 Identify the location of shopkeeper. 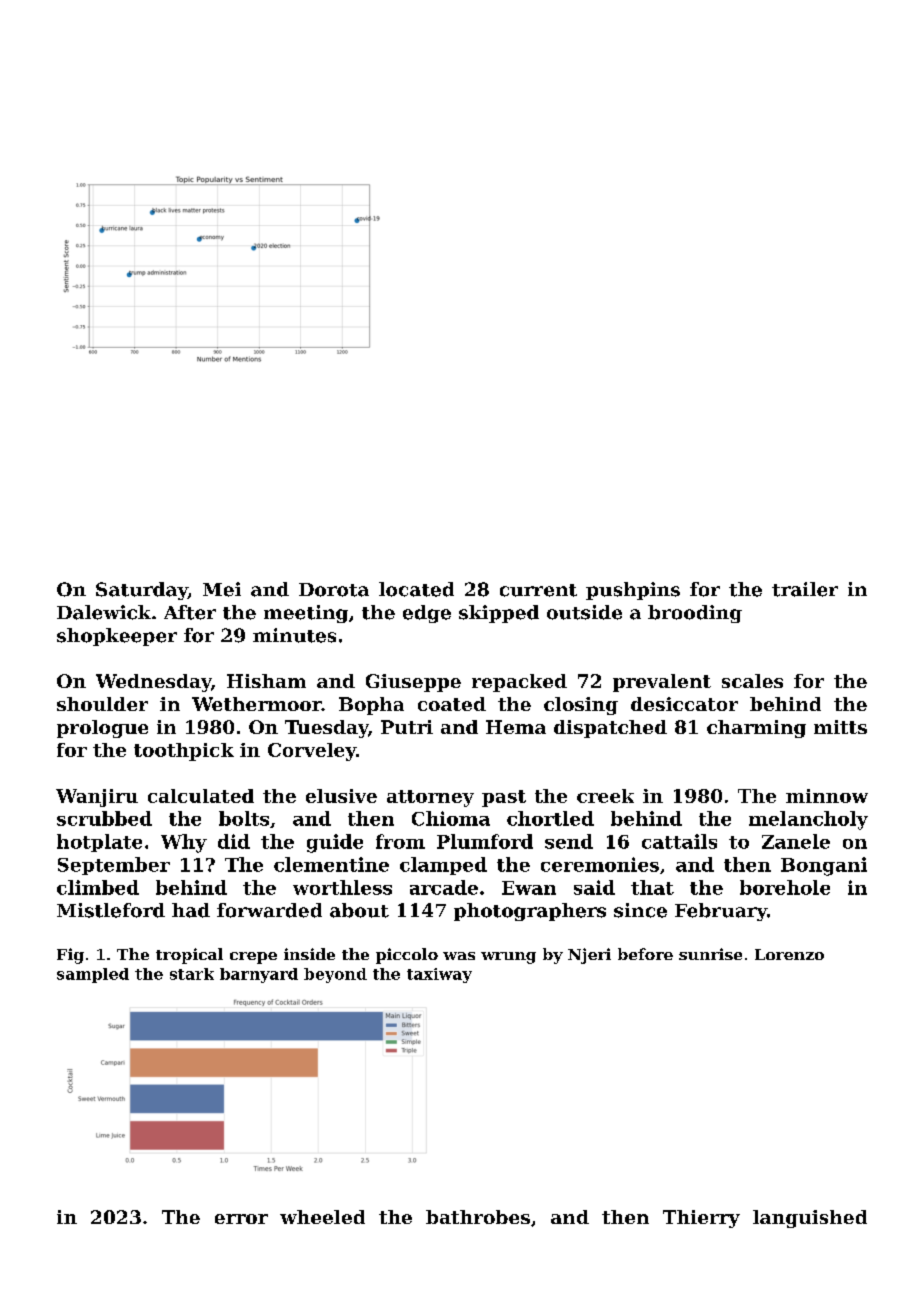
(117, 637).
